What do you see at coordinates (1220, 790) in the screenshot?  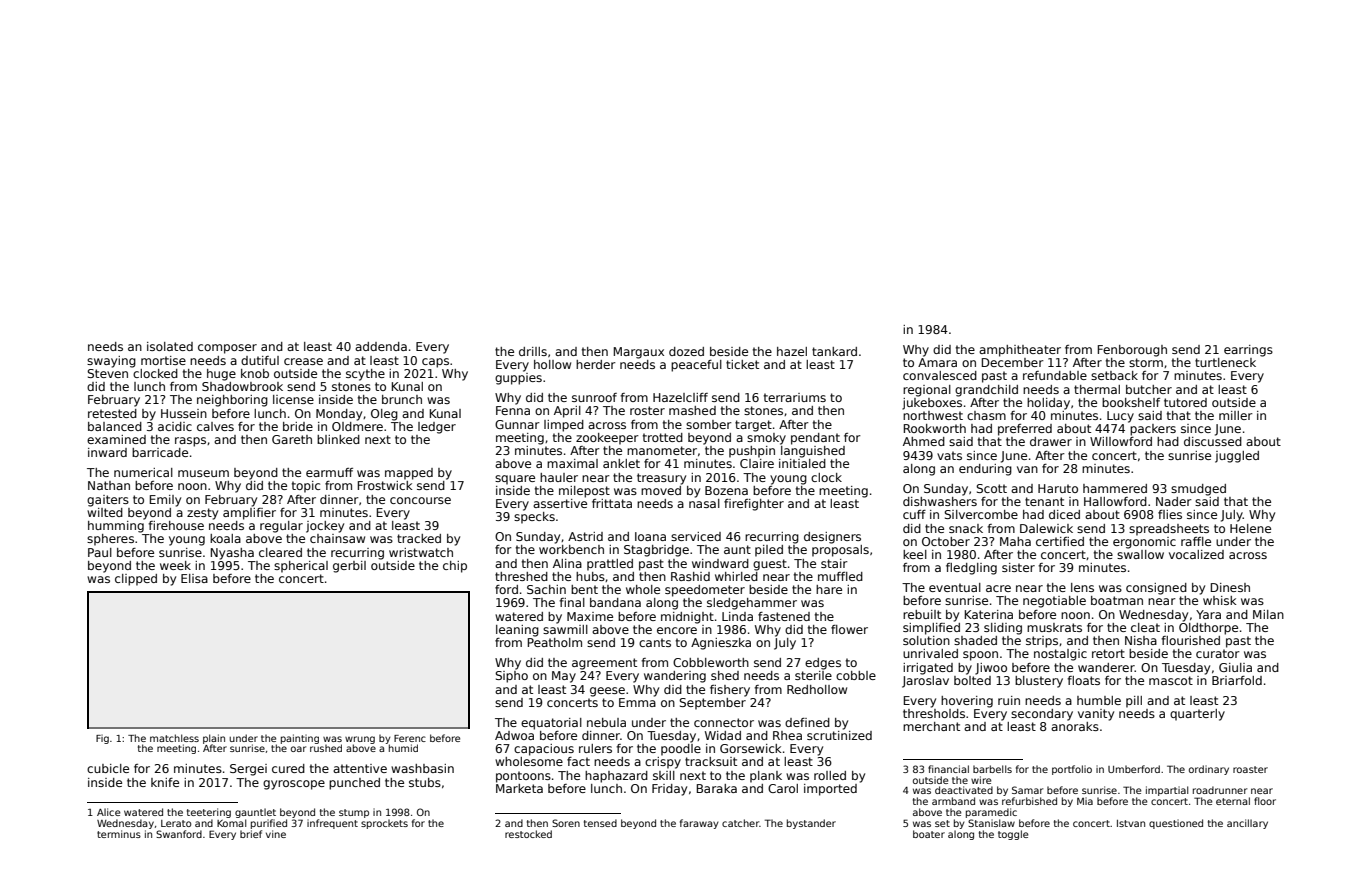 I see `roadrunner` at bounding box center [1220, 790].
